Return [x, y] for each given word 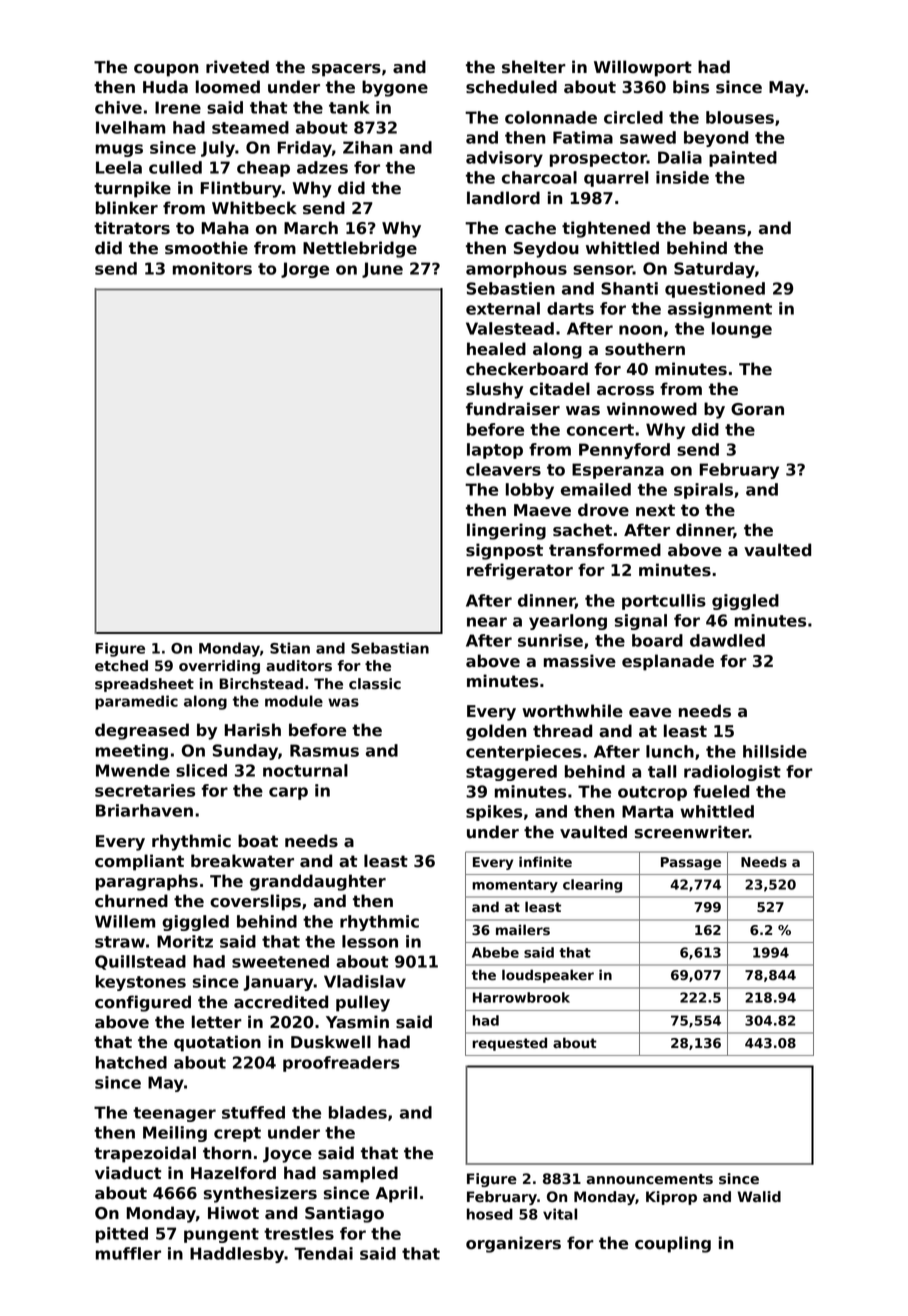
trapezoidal [145, 1154]
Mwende [133, 770]
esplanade [668, 662]
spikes [494, 813]
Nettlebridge [360, 249]
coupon [166, 70]
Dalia [680, 157]
